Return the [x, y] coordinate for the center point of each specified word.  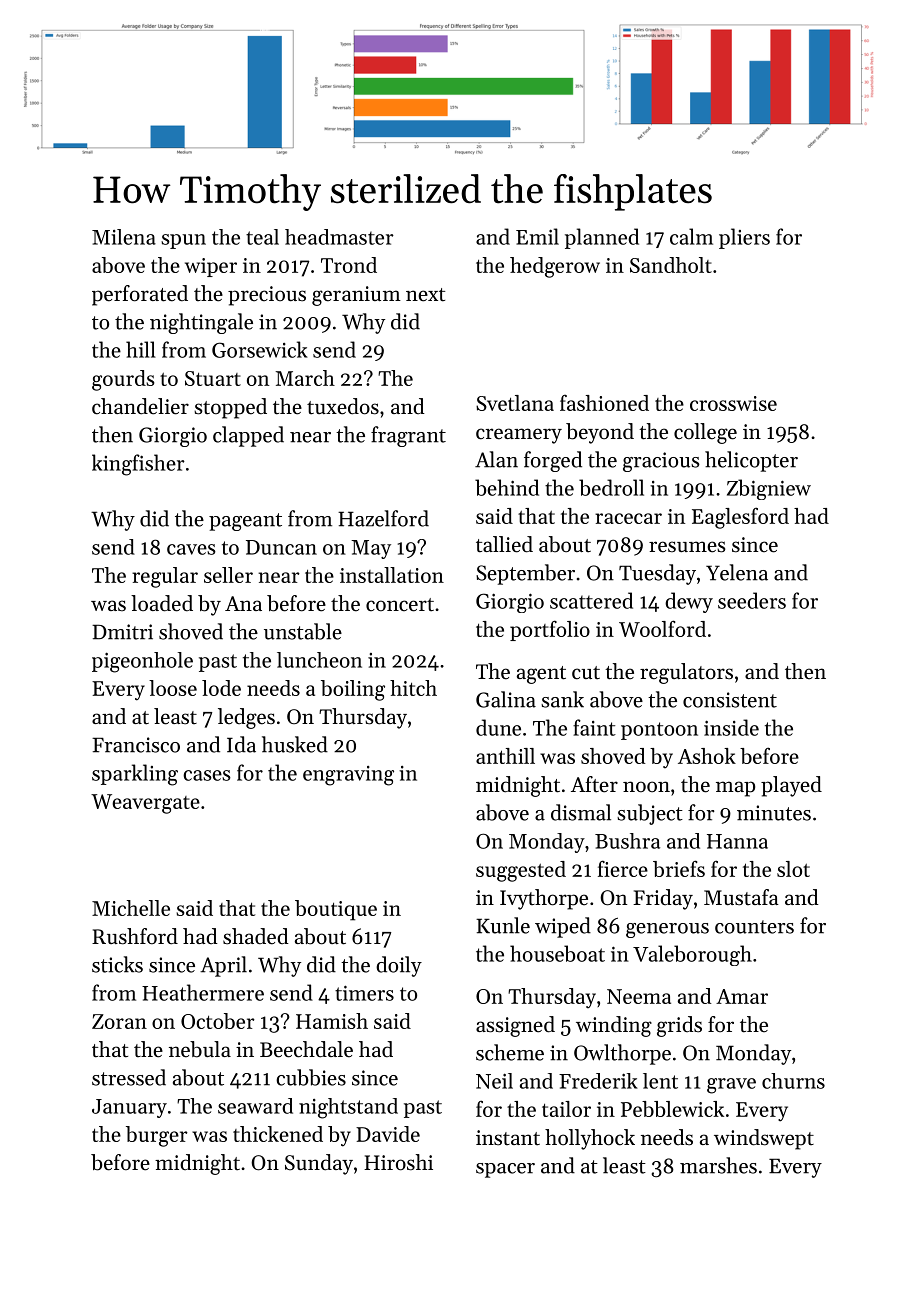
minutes [774, 813]
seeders [752, 600]
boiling [353, 690]
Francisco [136, 745]
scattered [591, 600]
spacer [505, 1170]
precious [267, 296]
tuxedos [343, 406]
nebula [200, 1049]
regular [165, 577]
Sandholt [671, 265]
